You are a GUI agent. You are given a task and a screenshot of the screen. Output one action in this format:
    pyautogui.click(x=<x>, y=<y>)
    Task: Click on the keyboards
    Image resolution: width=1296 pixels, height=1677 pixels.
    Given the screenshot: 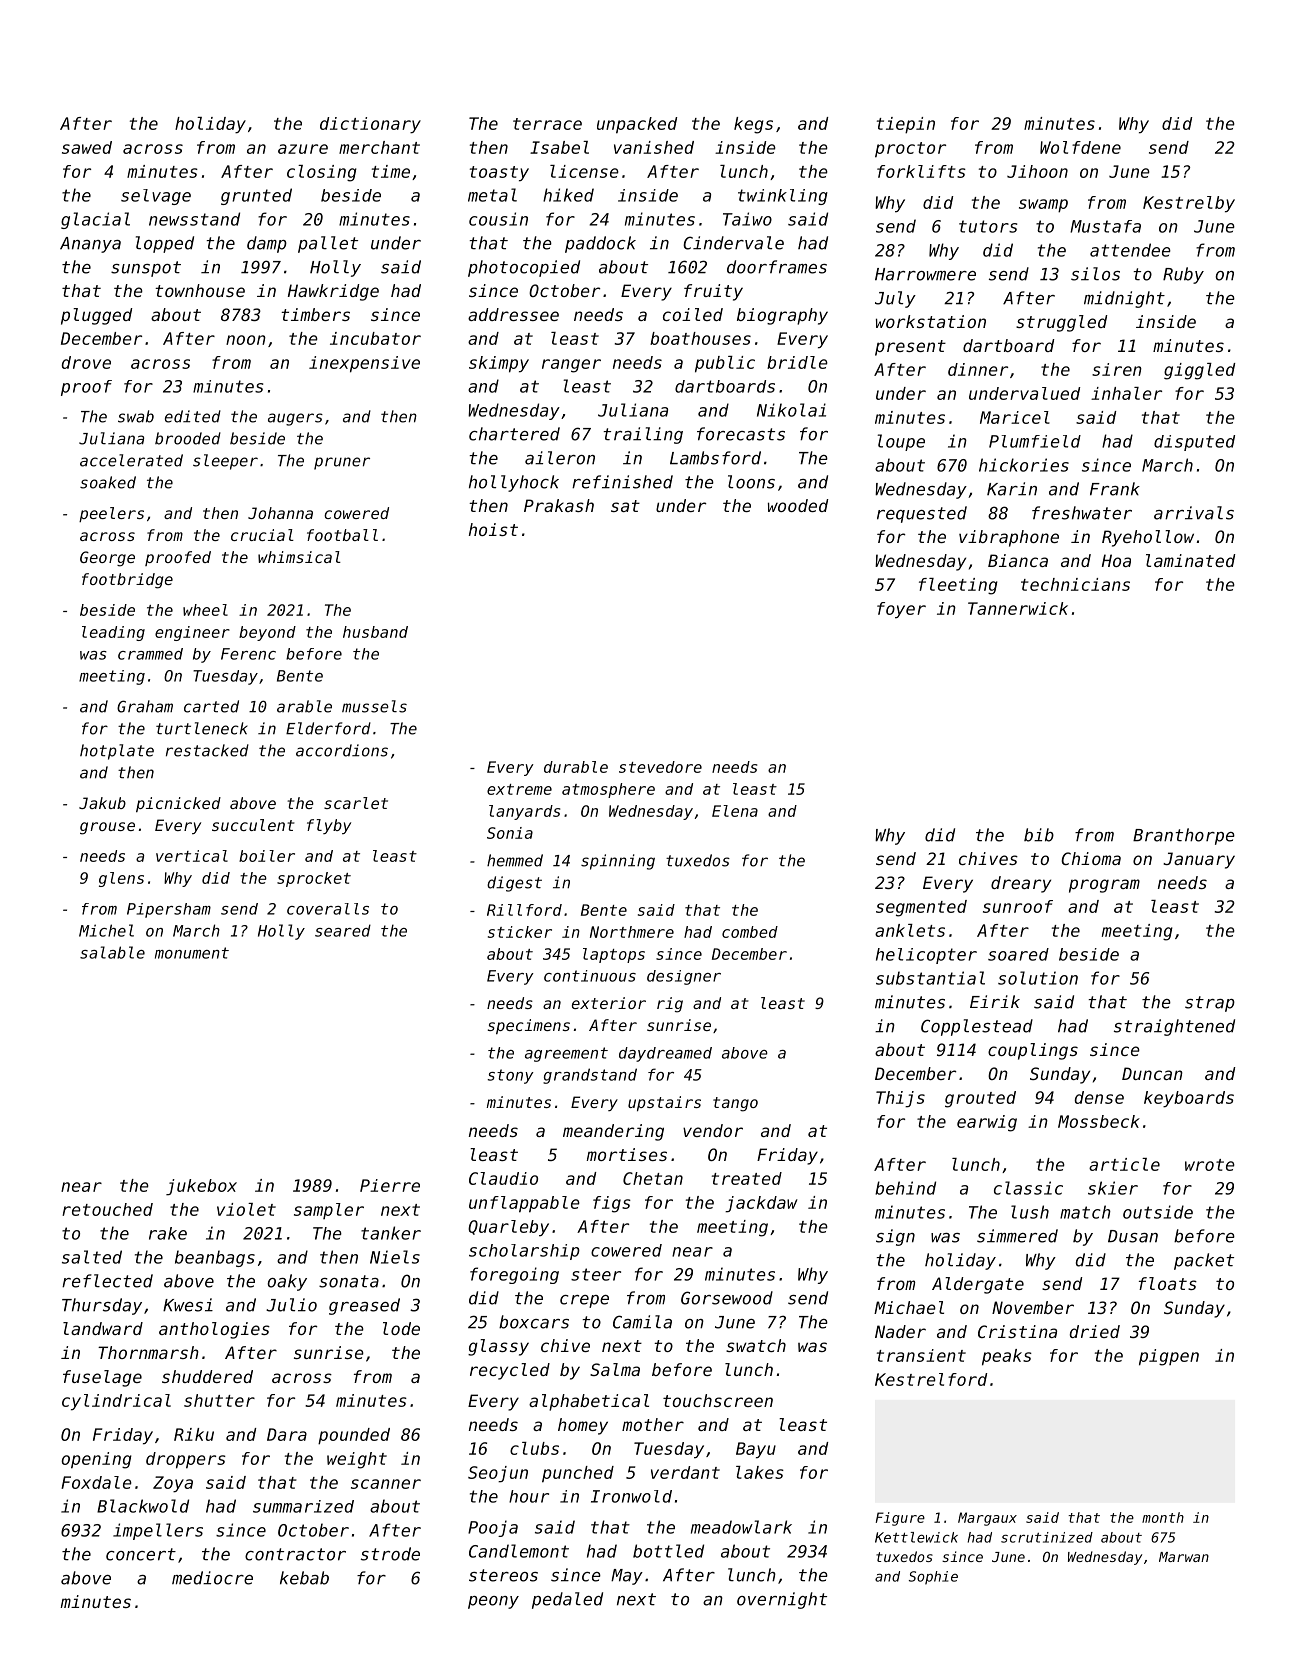 What is the action you would take?
    pyautogui.click(x=1189, y=1099)
